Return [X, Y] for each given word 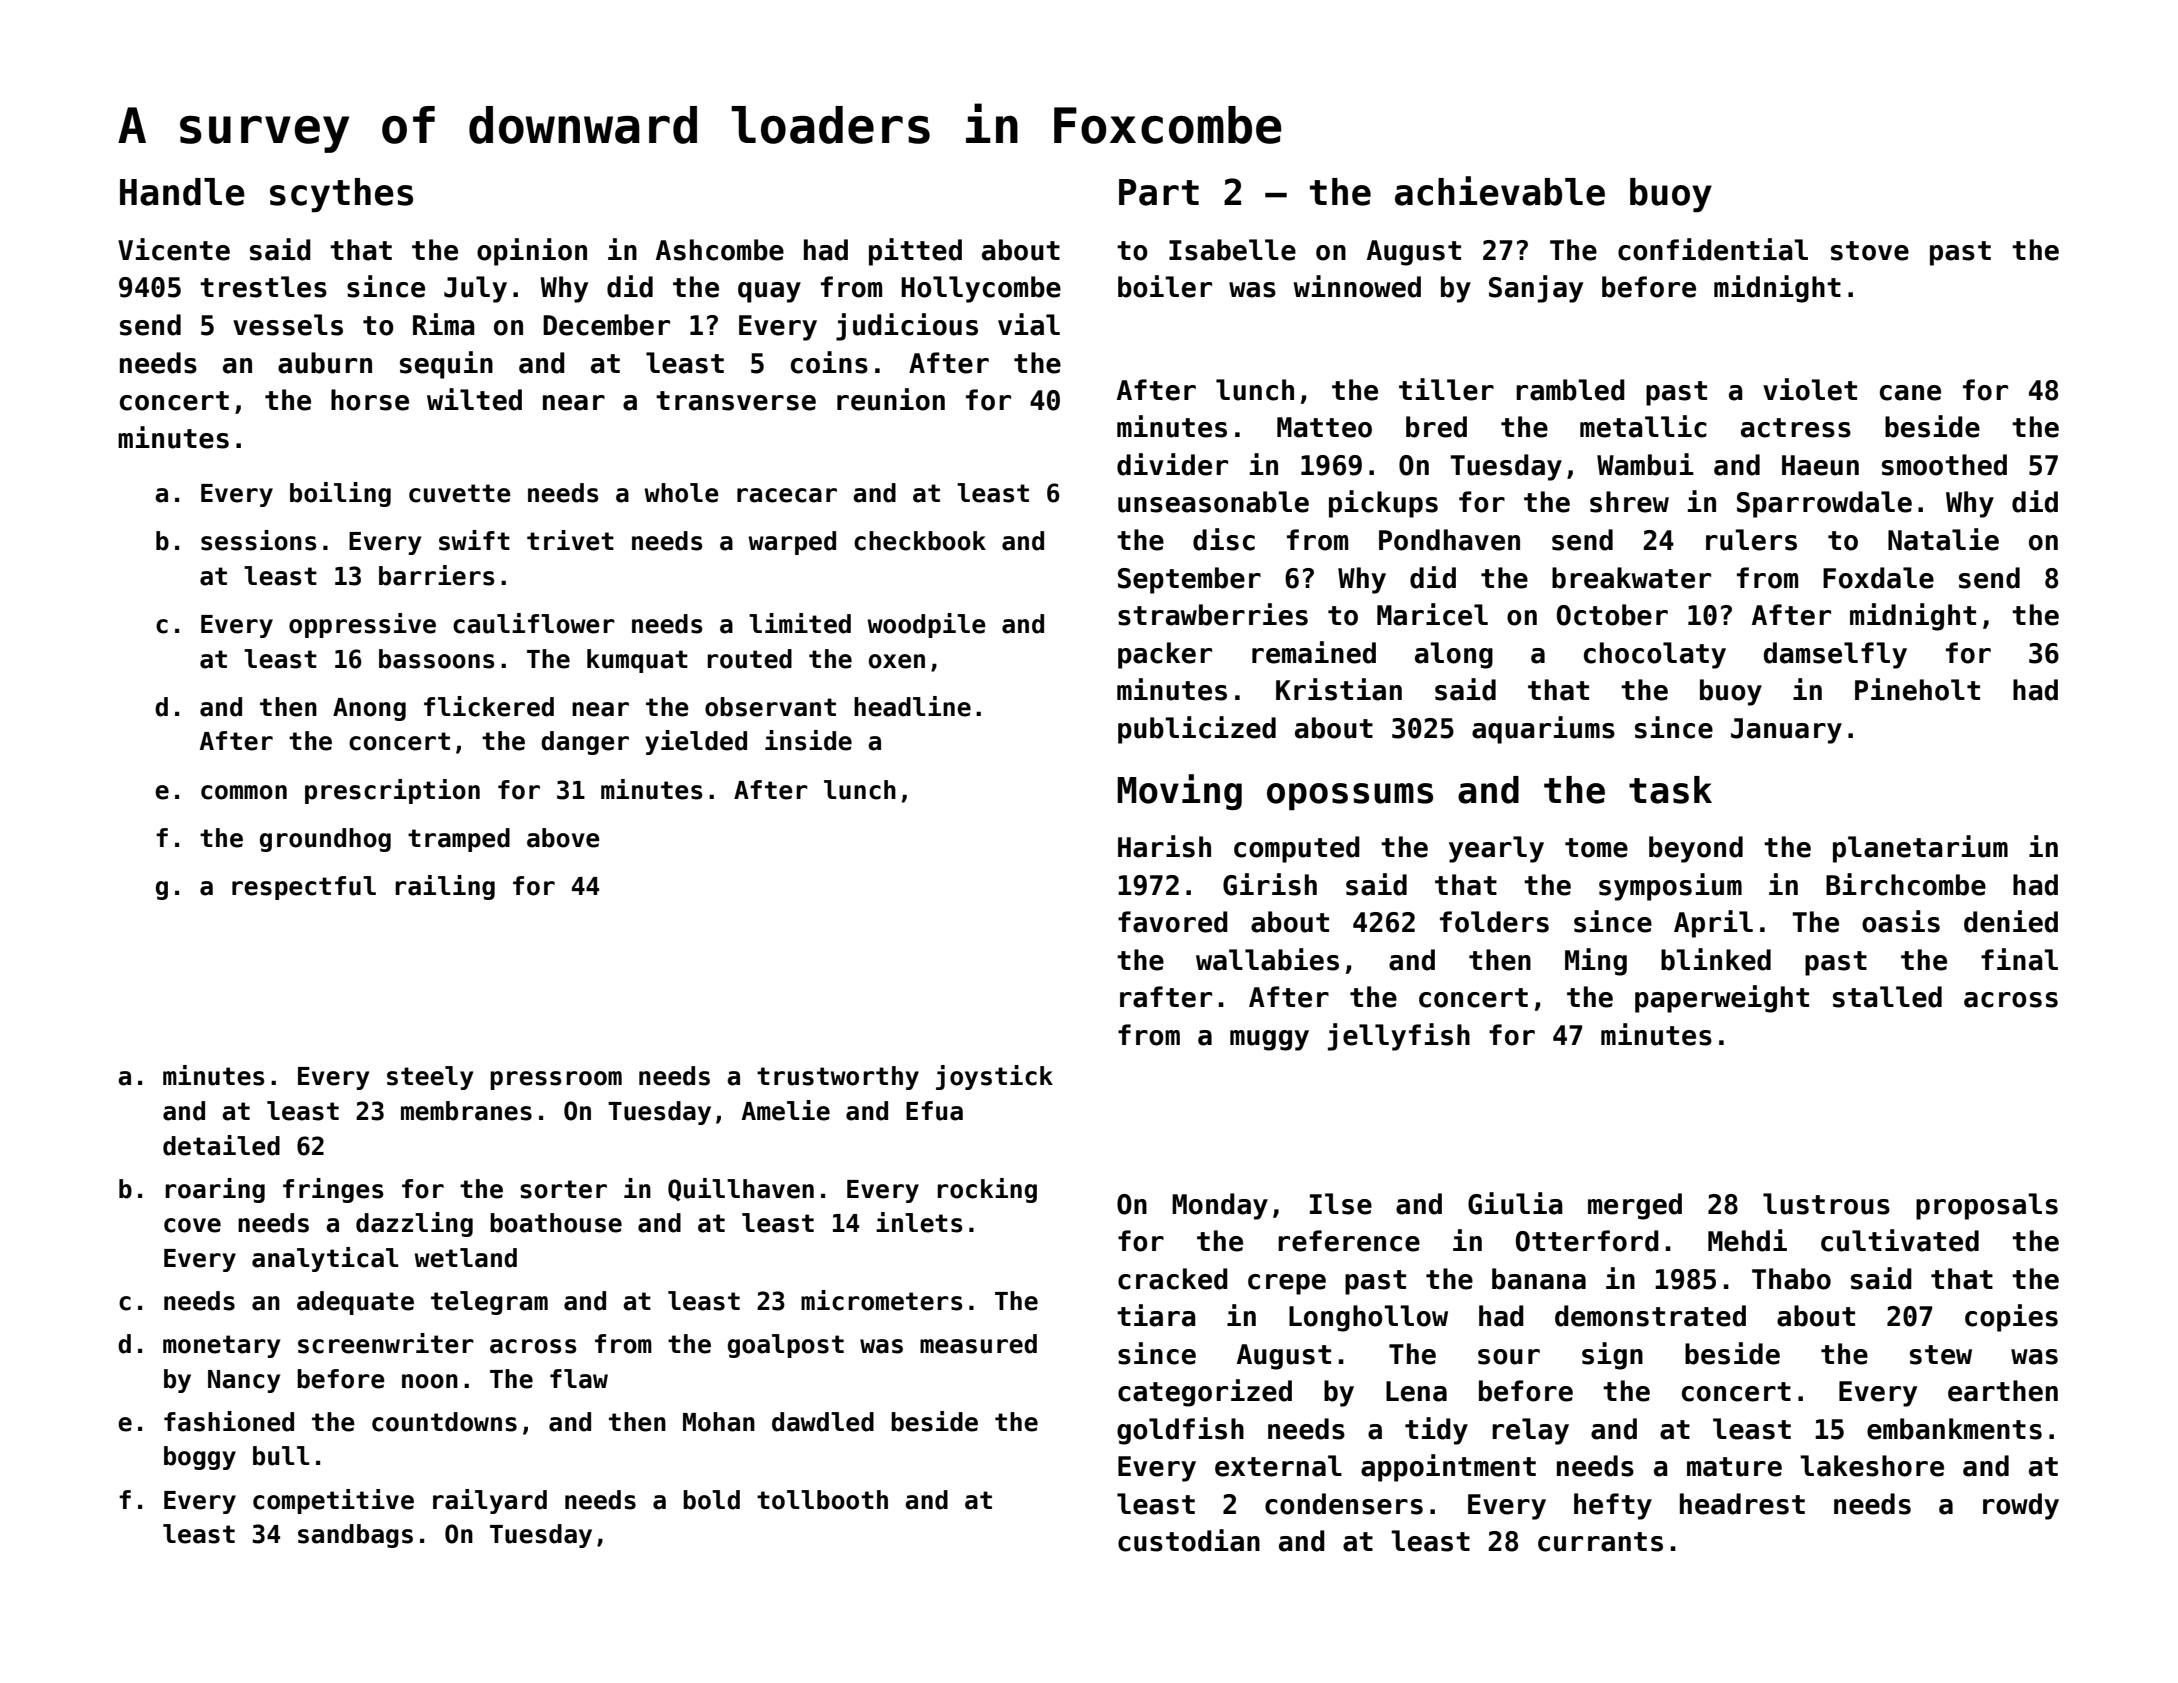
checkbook [920, 541]
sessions [259, 540]
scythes [341, 195]
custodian [1189, 1540]
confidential [1713, 249]
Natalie [1943, 539]
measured [978, 1344]
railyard [490, 1501]
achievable [1500, 191]
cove [192, 1225]
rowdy [2021, 1506]
